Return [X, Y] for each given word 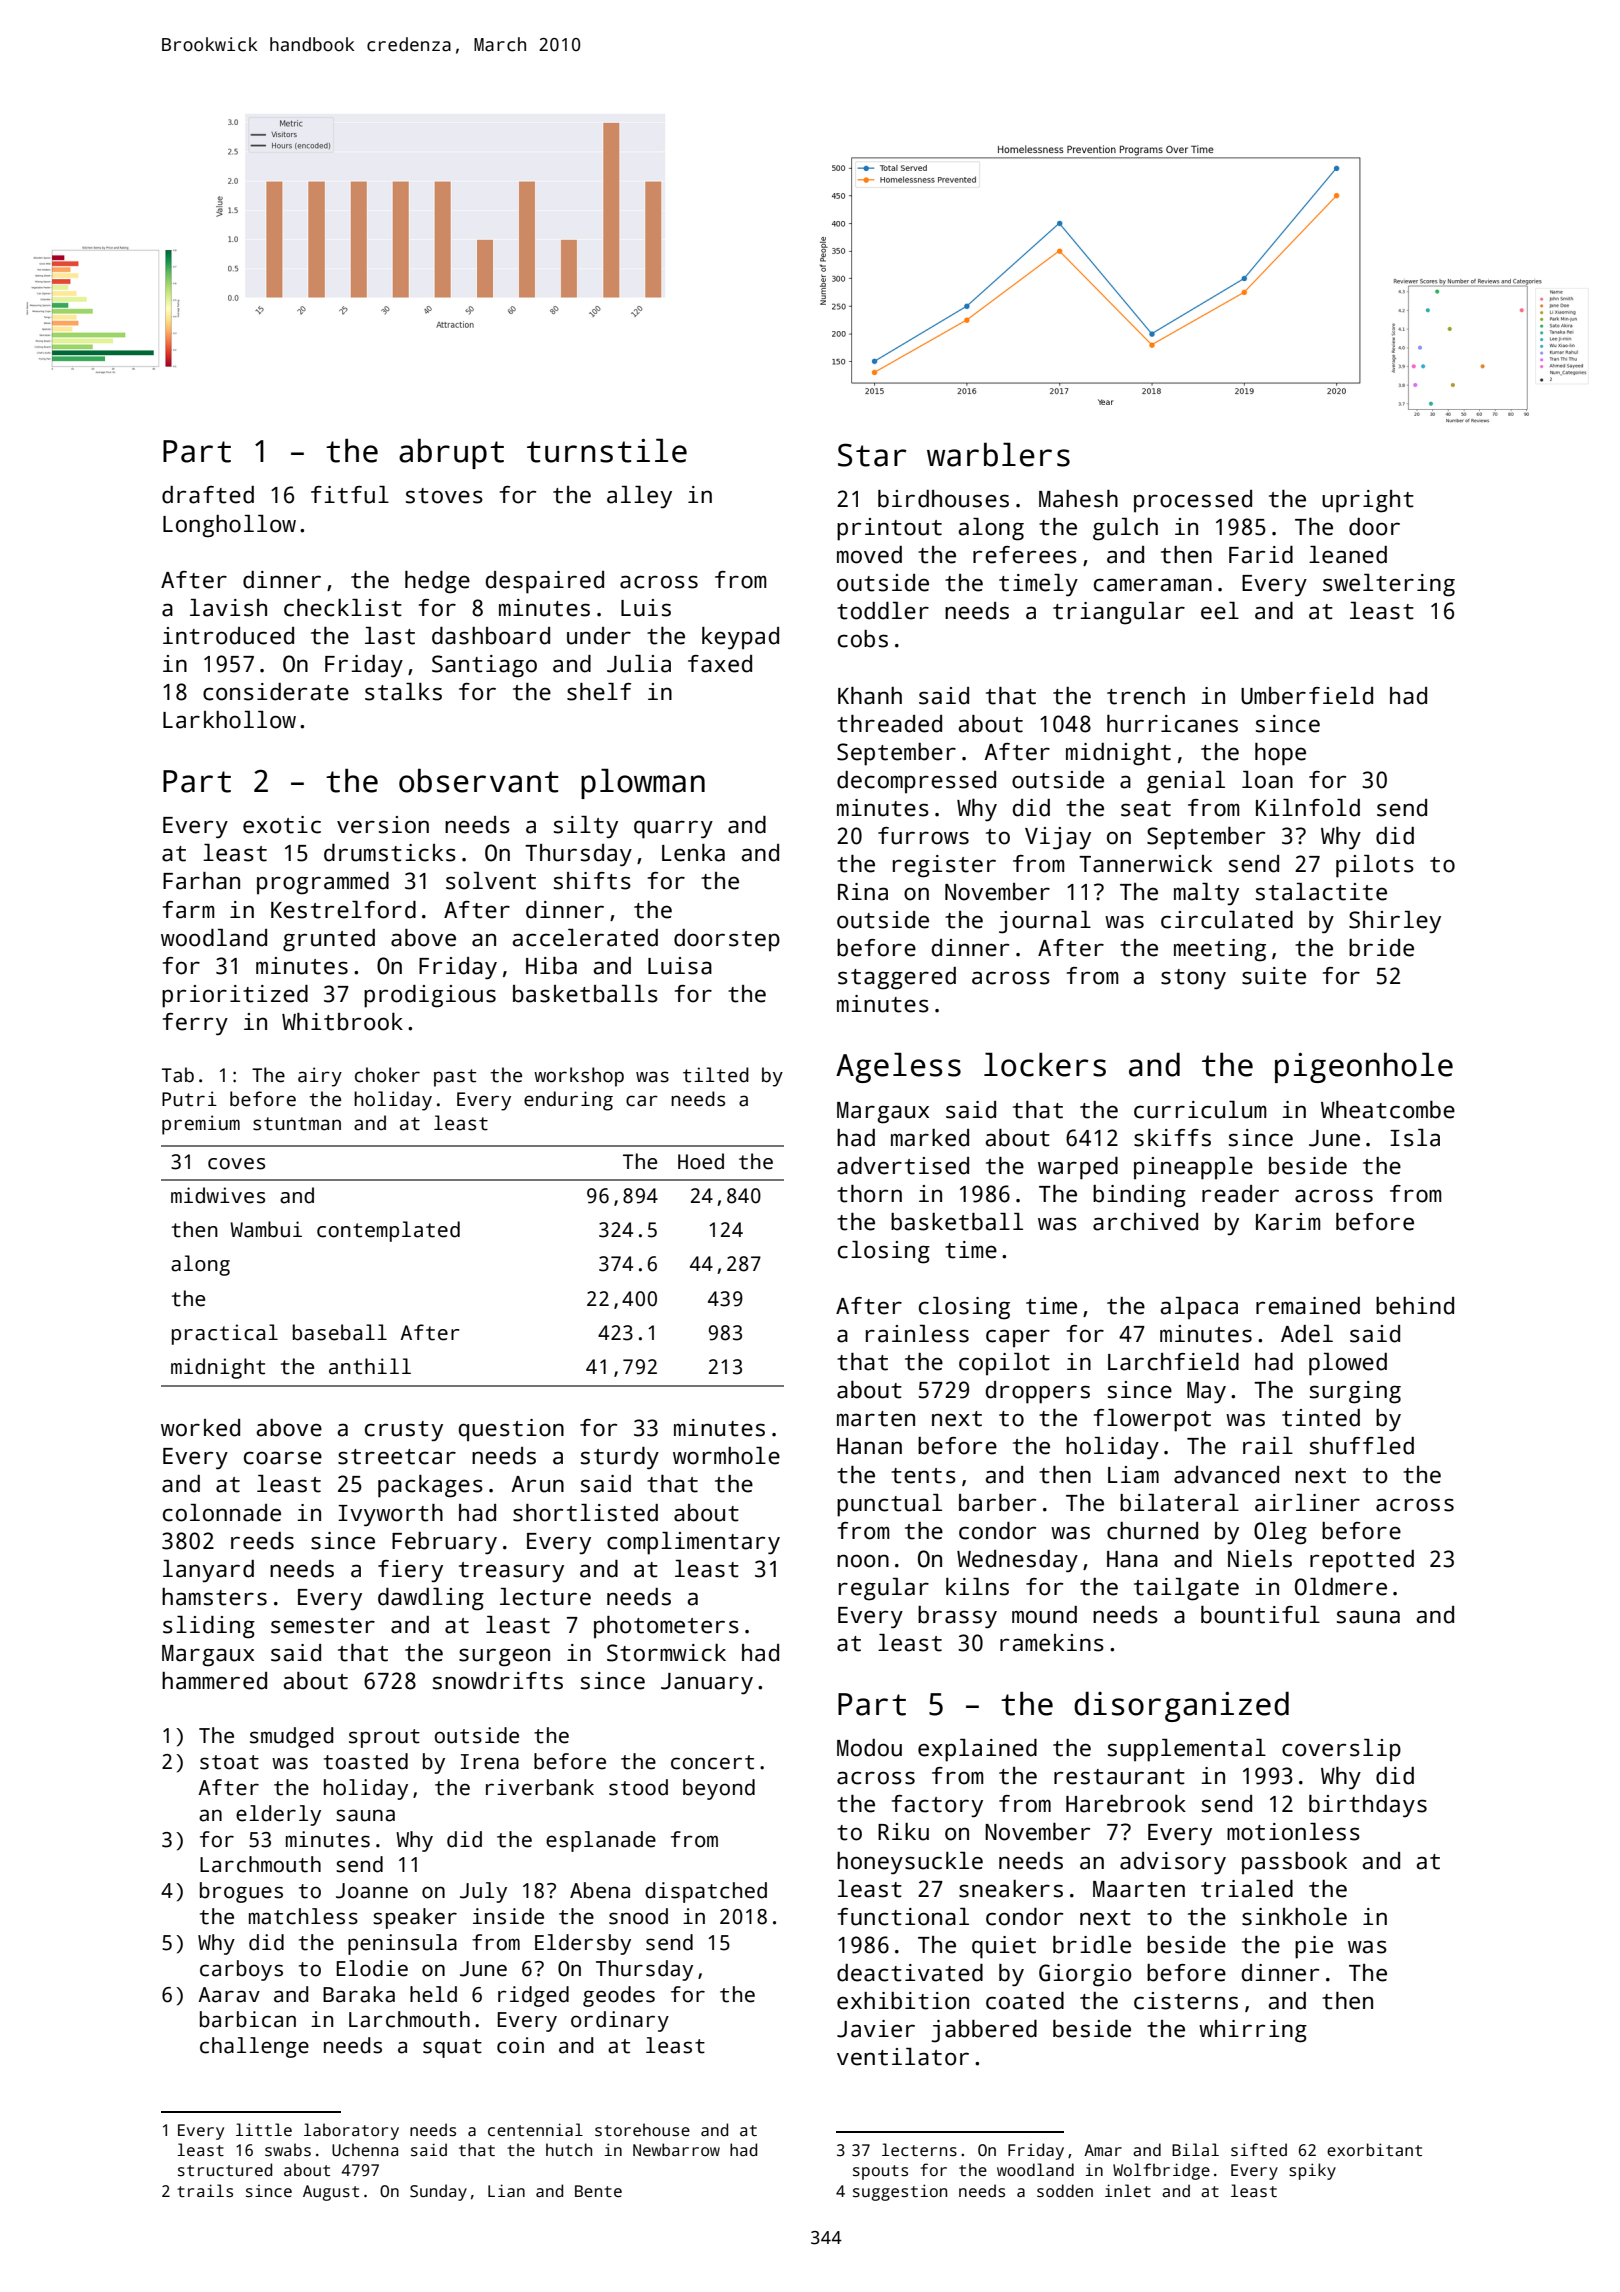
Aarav [229, 1995]
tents [923, 1476]
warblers [998, 454]
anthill [370, 1366]
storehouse [642, 2130]
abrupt [451, 453]
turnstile [607, 450]
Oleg [1280, 1533]
